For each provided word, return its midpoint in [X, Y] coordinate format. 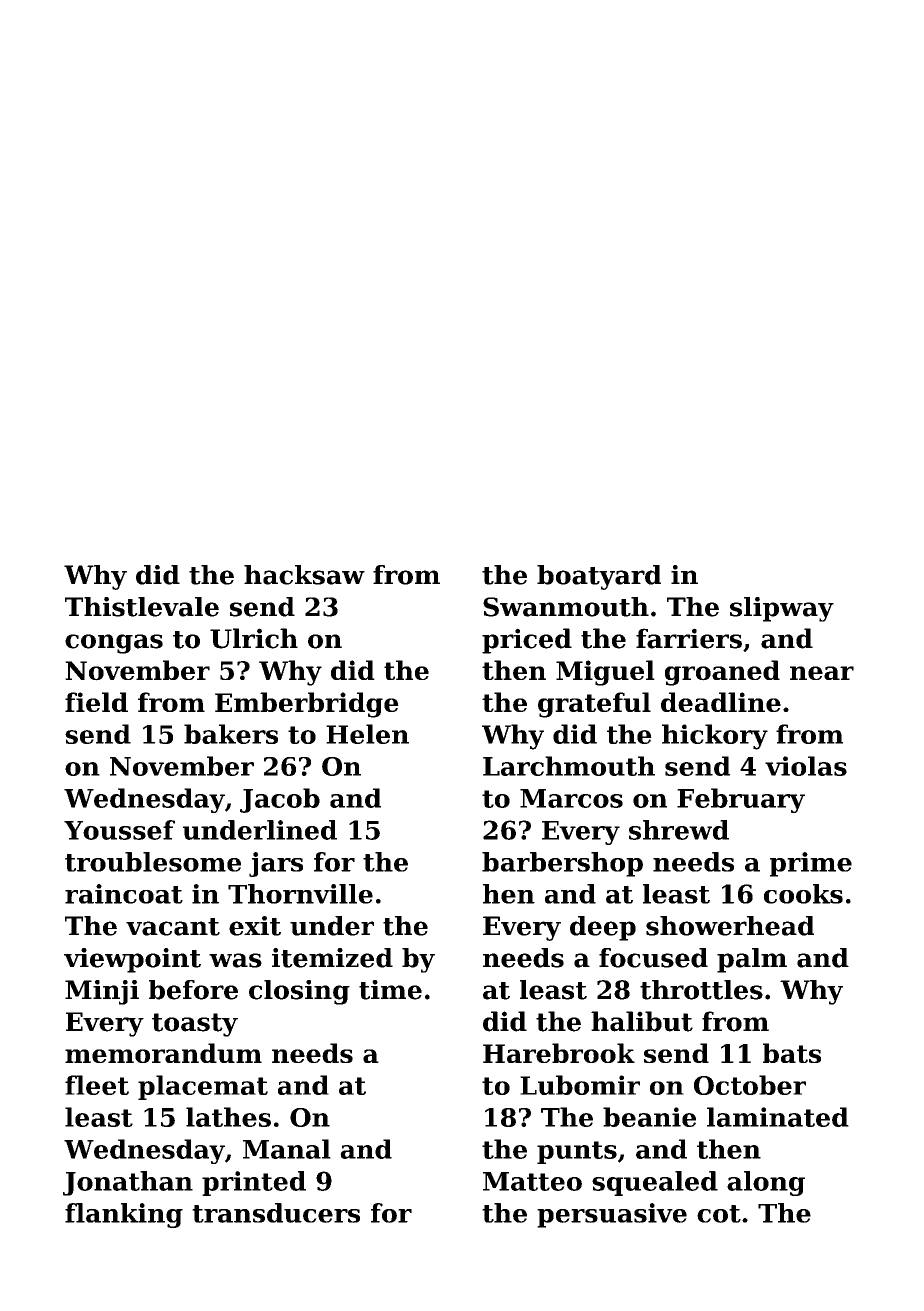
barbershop [562, 864]
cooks [803, 894]
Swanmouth [566, 607]
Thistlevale [142, 607]
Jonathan [128, 1183]
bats [792, 1053]
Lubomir [580, 1085]
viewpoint [132, 960]
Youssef [119, 830]
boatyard [599, 577]
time [390, 990]
